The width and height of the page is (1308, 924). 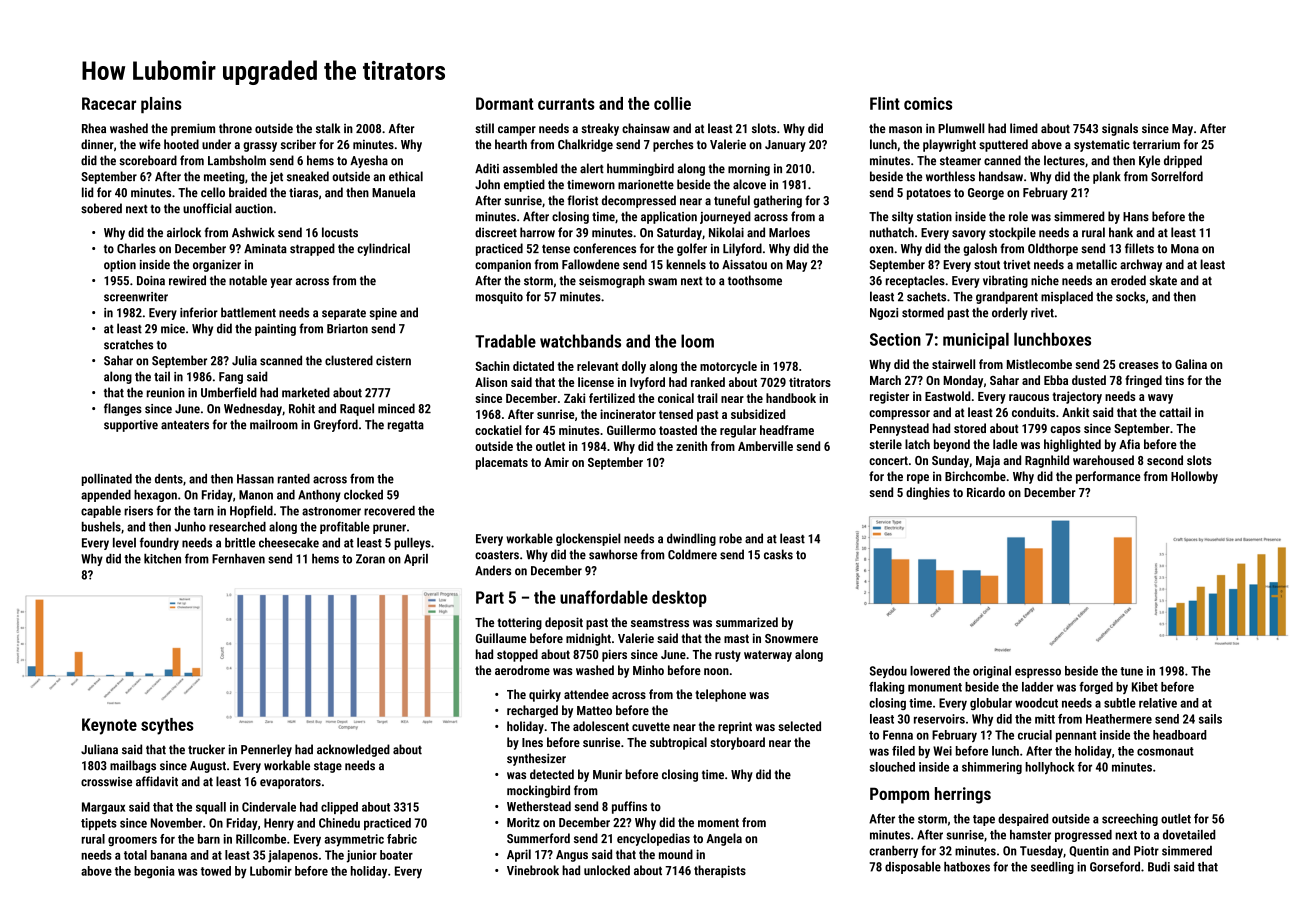 What do you see at coordinates (564, 623) in the page?
I see `deposit` at bounding box center [564, 623].
